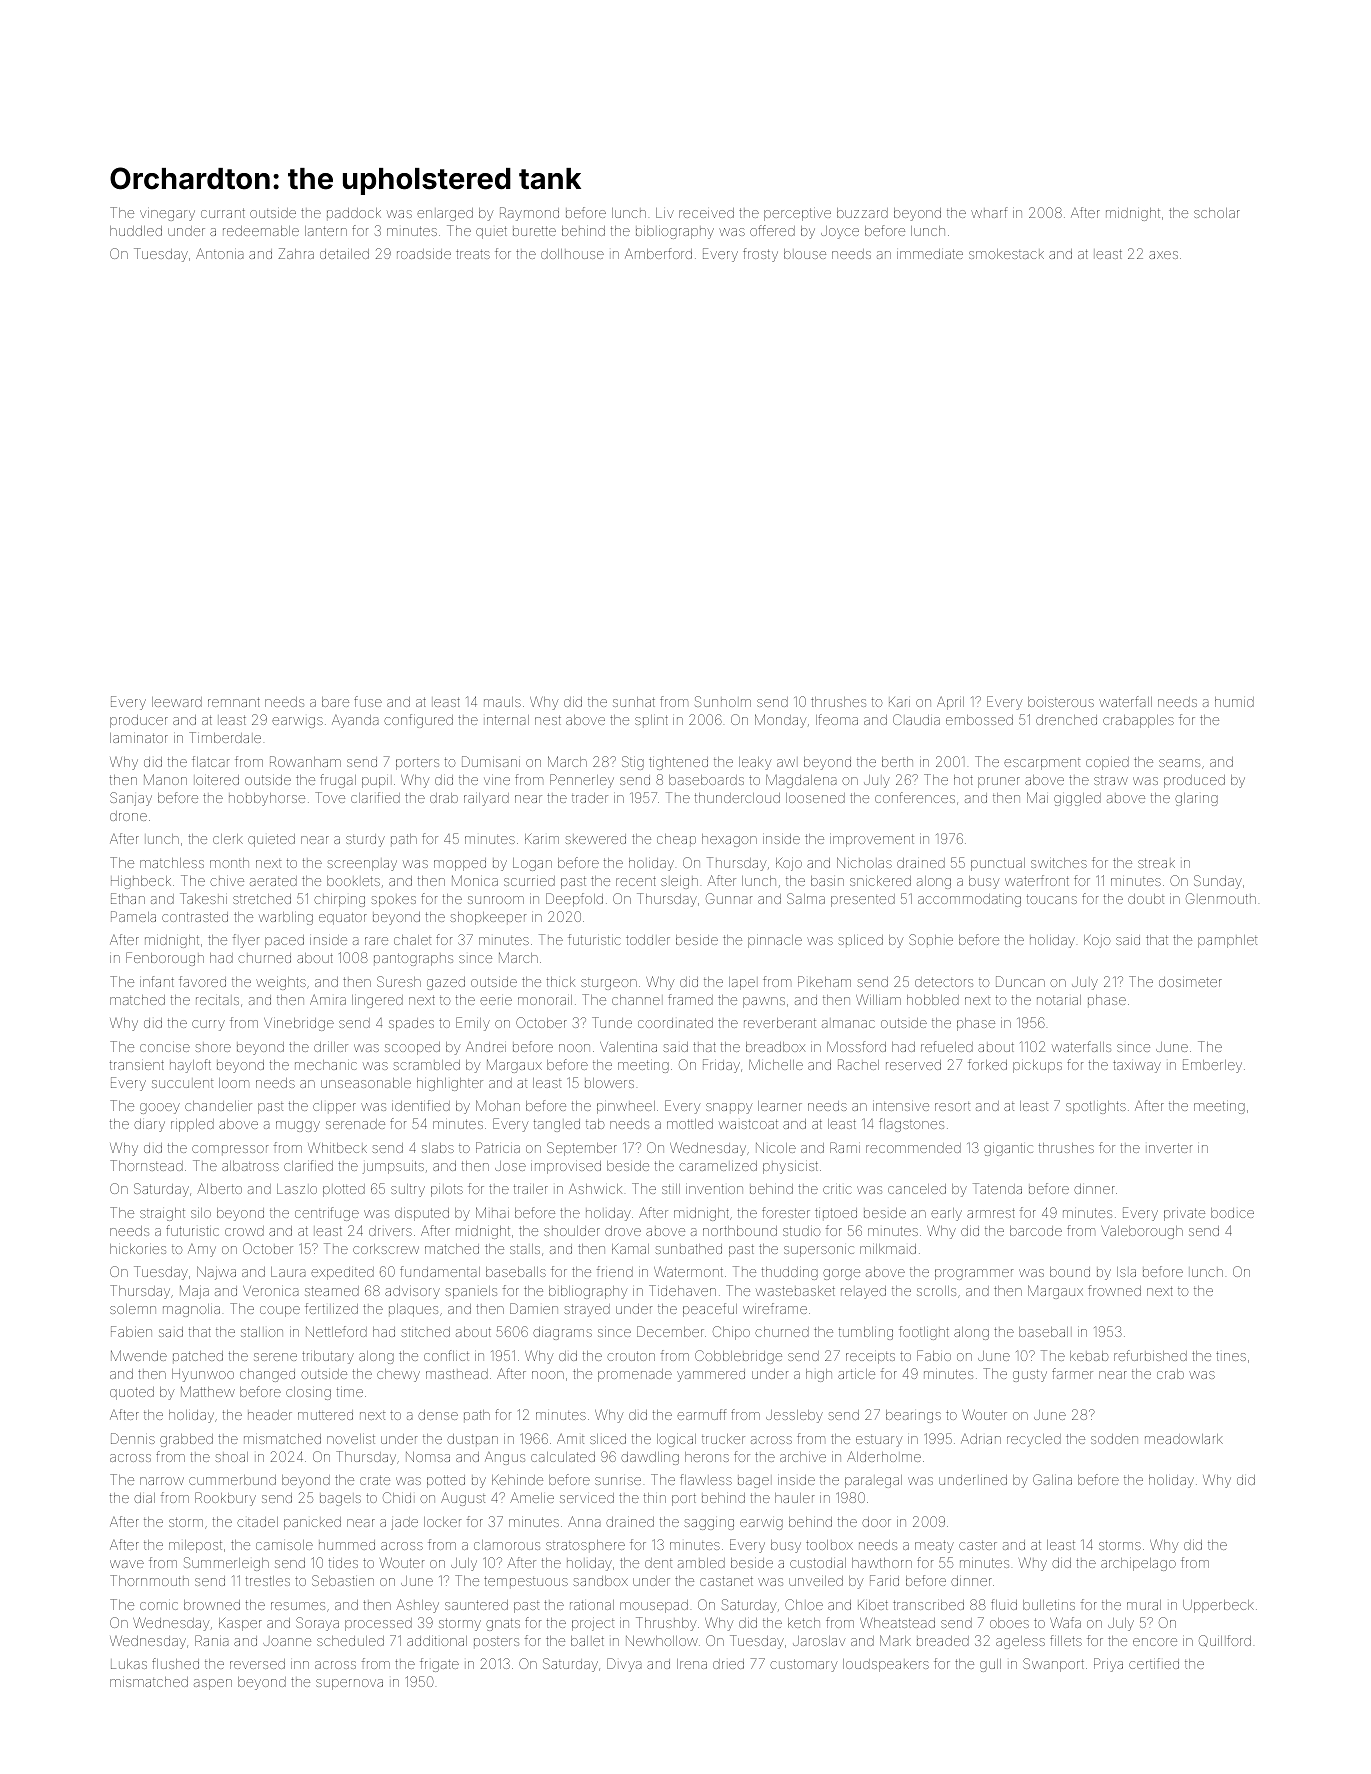  What do you see at coordinates (721, 1066) in the document?
I see `Friday` at bounding box center [721, 1066].
